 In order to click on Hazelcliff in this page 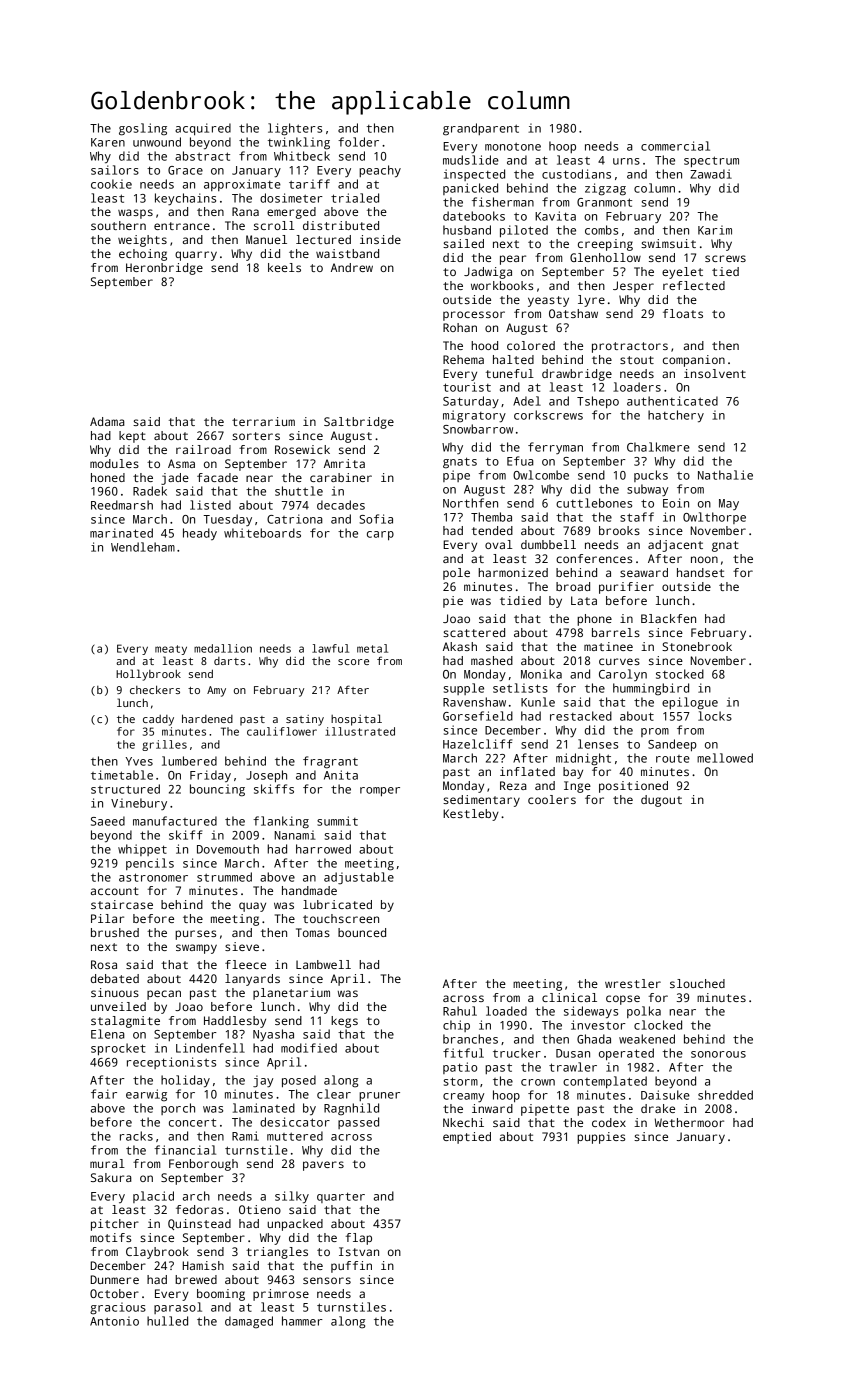, I will do `click(477, 744)`.
